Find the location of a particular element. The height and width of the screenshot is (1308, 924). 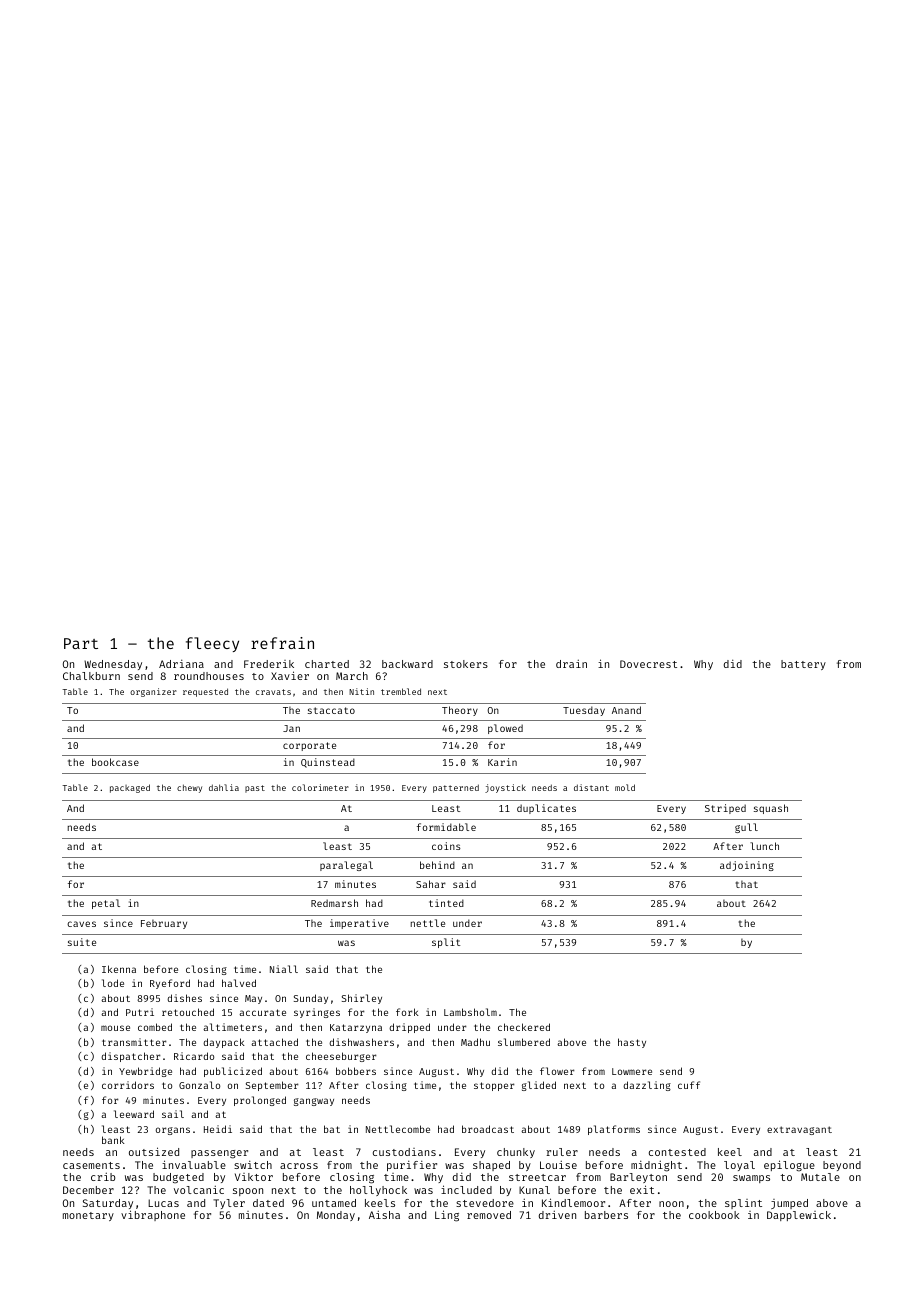

Dovecrest is located at coordinates (648, 664).
